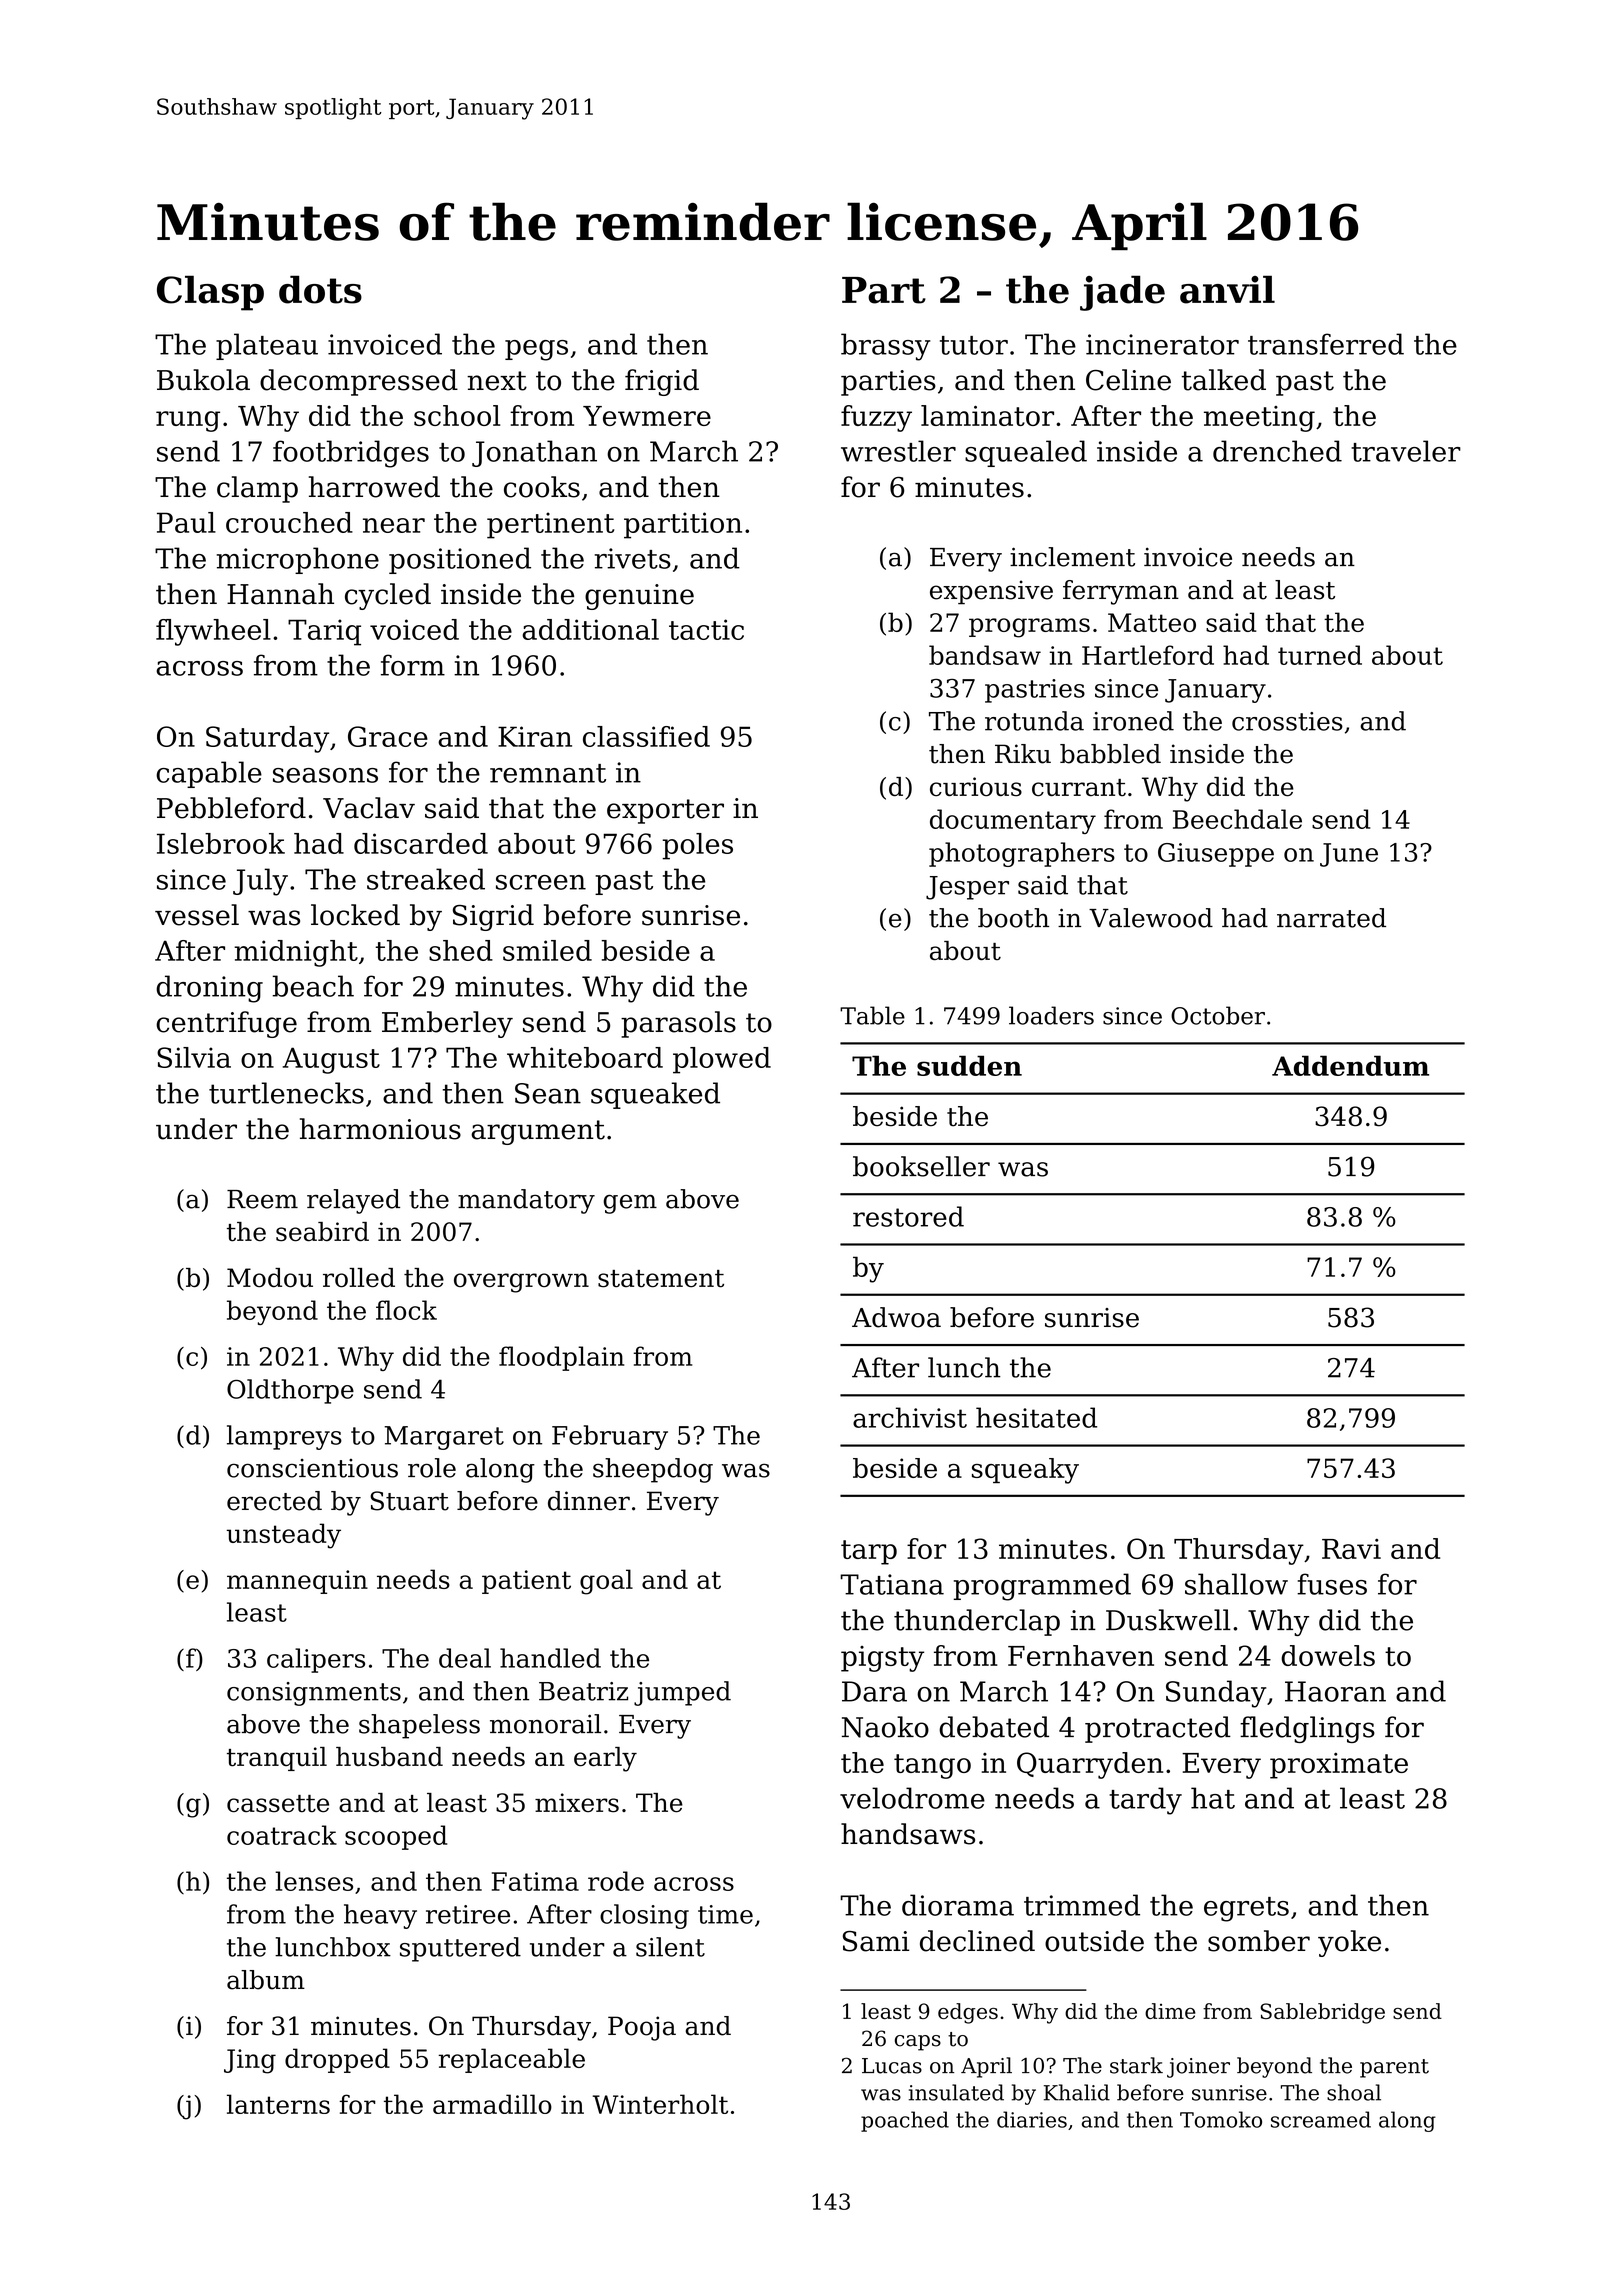  Describe the element at coordinates (313, 986) in the screenshot. I see `beach` at that location.
